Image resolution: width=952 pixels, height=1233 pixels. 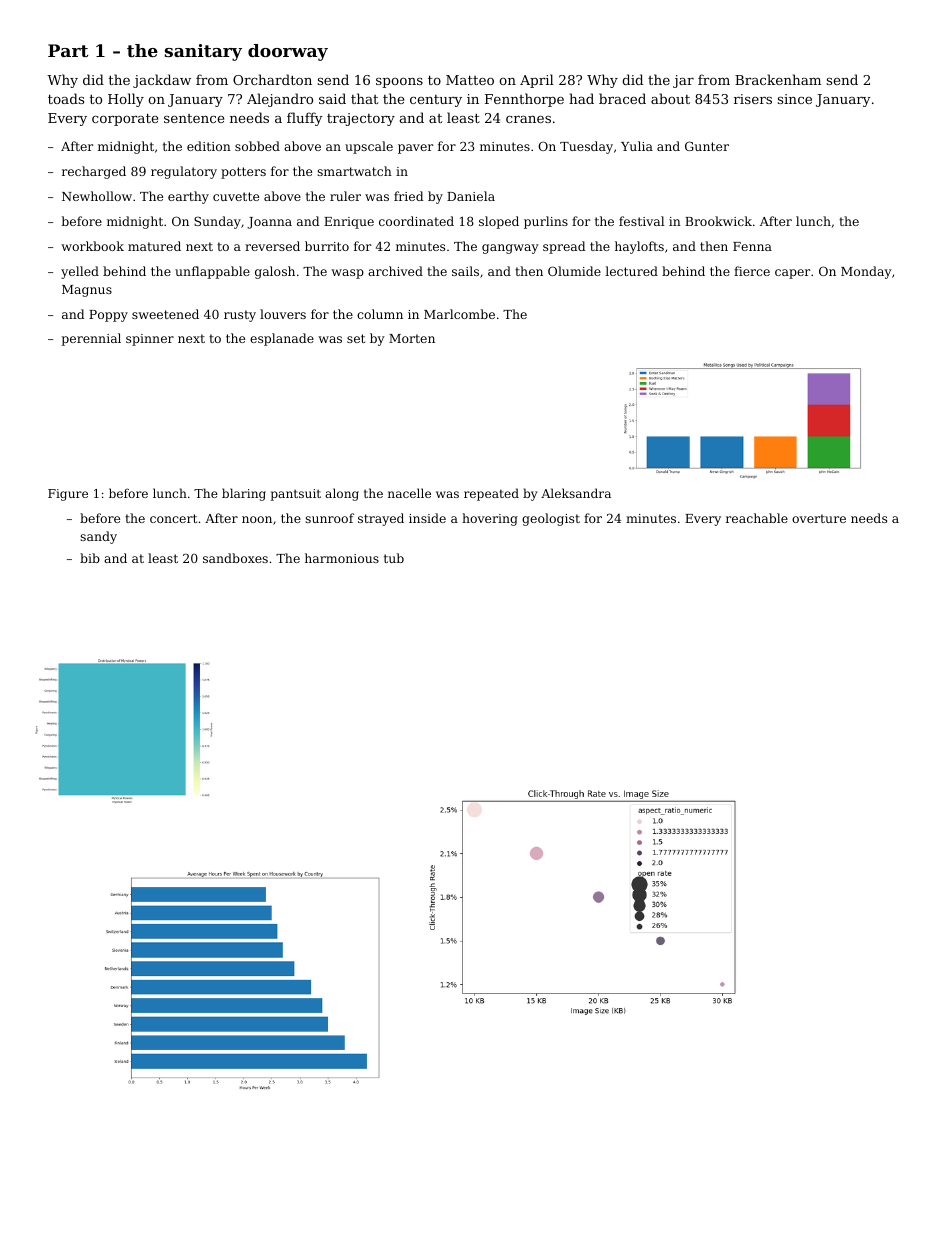 I want to click on since, so click(x=795, y=99).
